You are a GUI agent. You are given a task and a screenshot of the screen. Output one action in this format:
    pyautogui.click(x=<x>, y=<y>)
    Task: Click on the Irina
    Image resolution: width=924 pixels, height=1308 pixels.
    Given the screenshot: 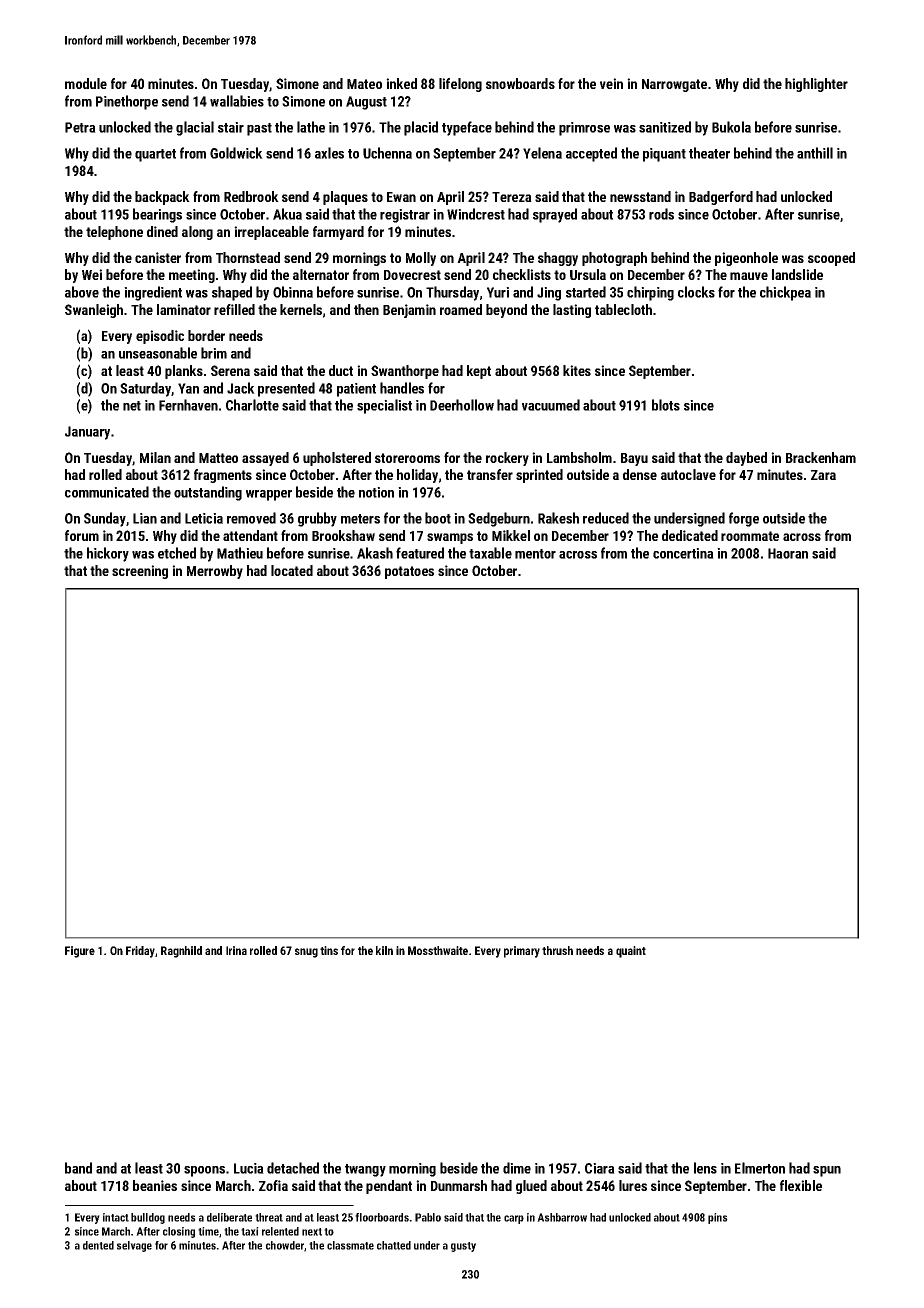 What is the action you would take?
    pyautogui.click(x=236, y=950)
